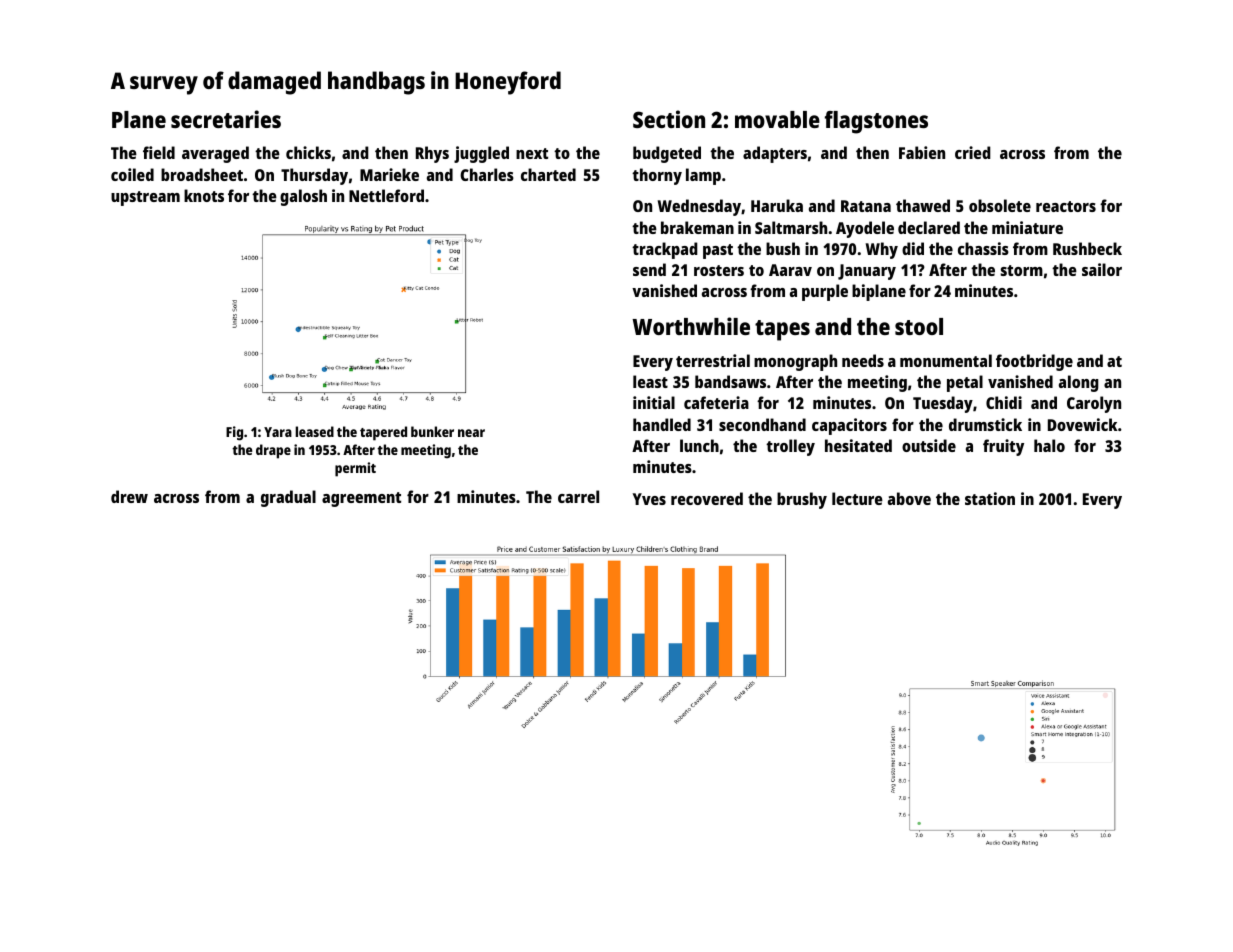  I want to click on least, so click(650, 381).
